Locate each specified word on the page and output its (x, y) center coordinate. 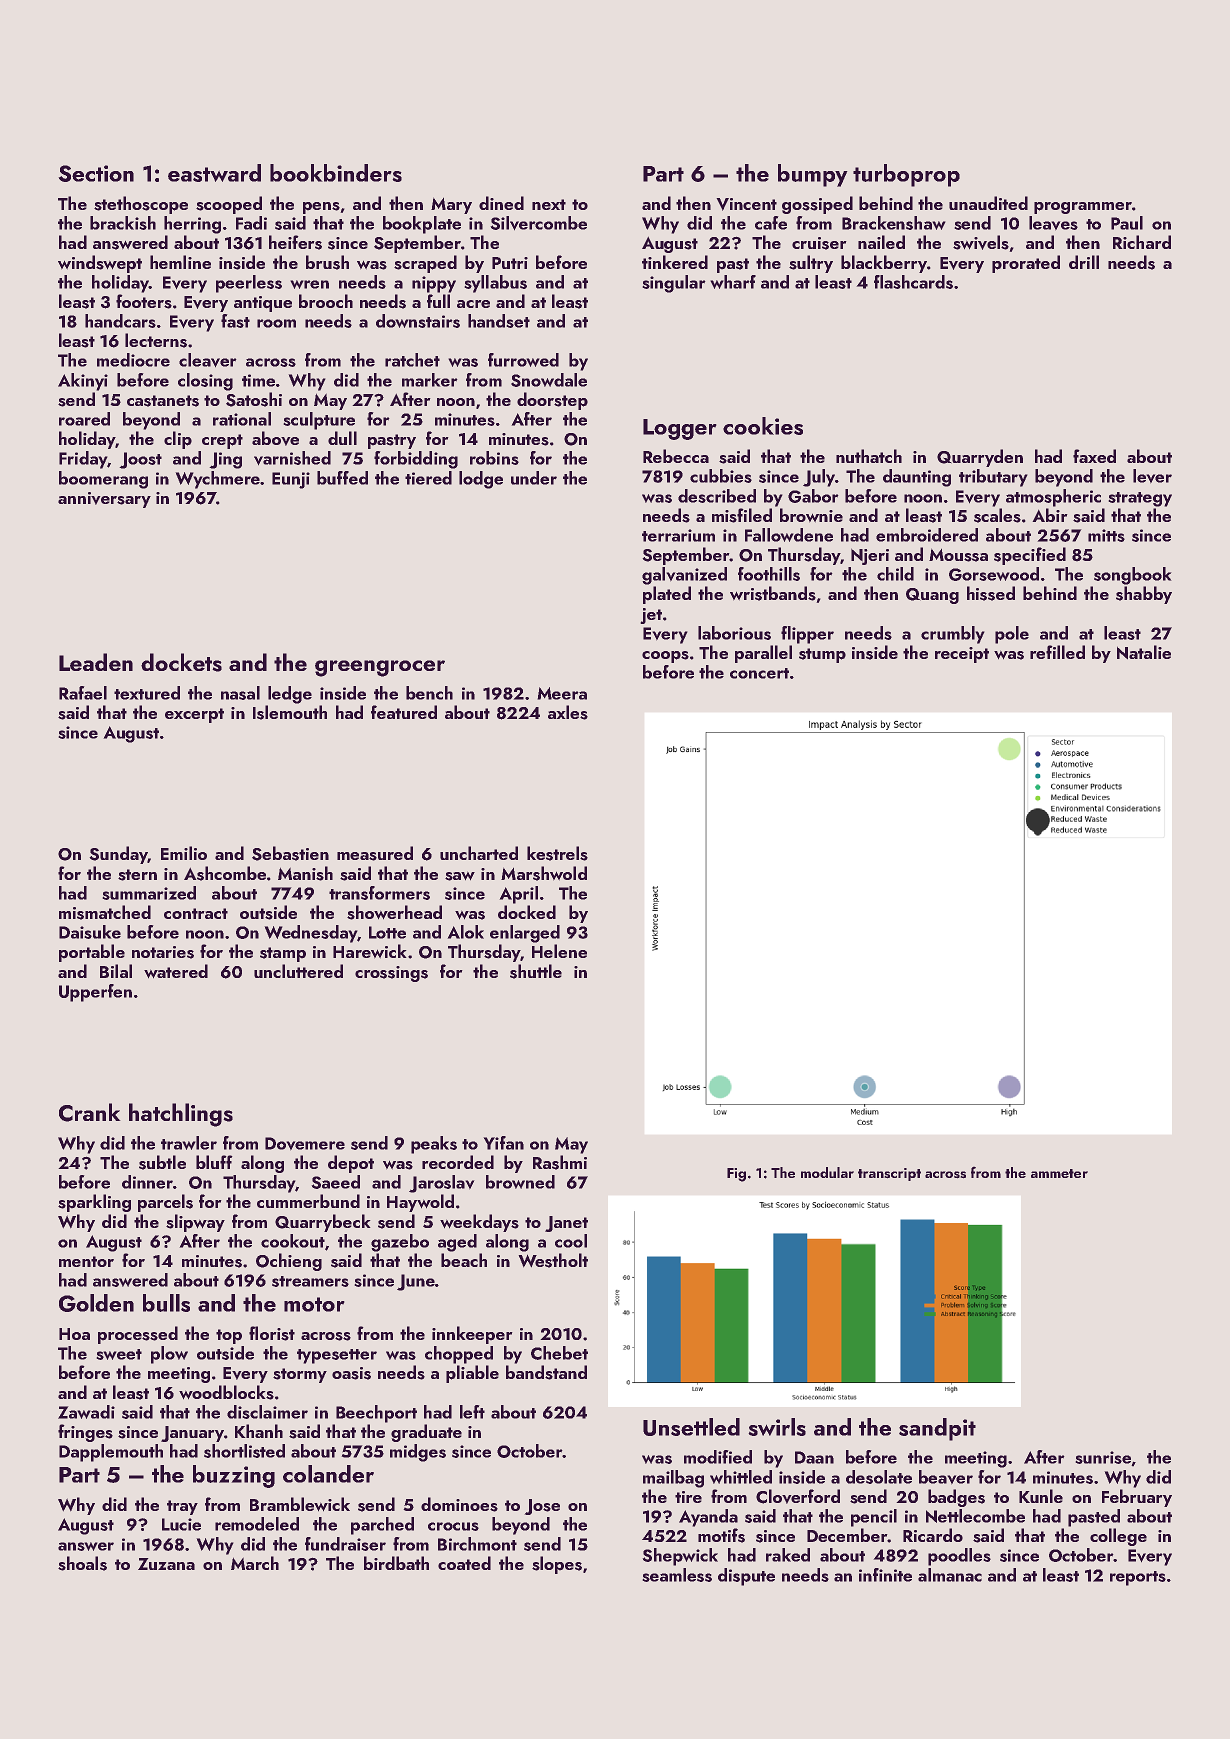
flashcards (913, 282)
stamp (283, 954)
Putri (510, 263)
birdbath (396, 1563)
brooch (326, 301)
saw (460, 876)
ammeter (1059, 1173)
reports (1138, 1578)
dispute (746, 1577)
